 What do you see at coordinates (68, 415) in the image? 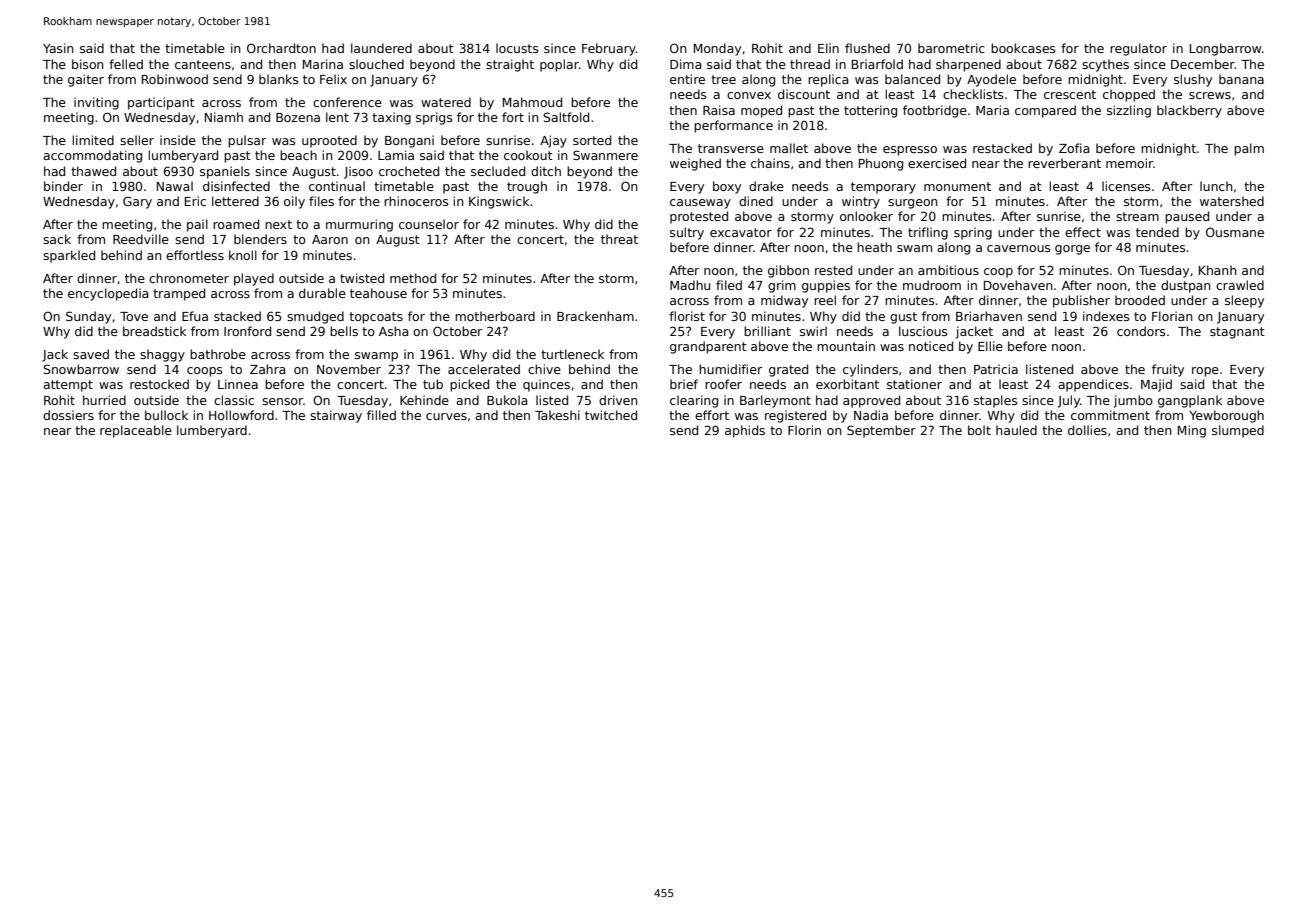
I see `dossiers` at bounding box center [68, 415].
